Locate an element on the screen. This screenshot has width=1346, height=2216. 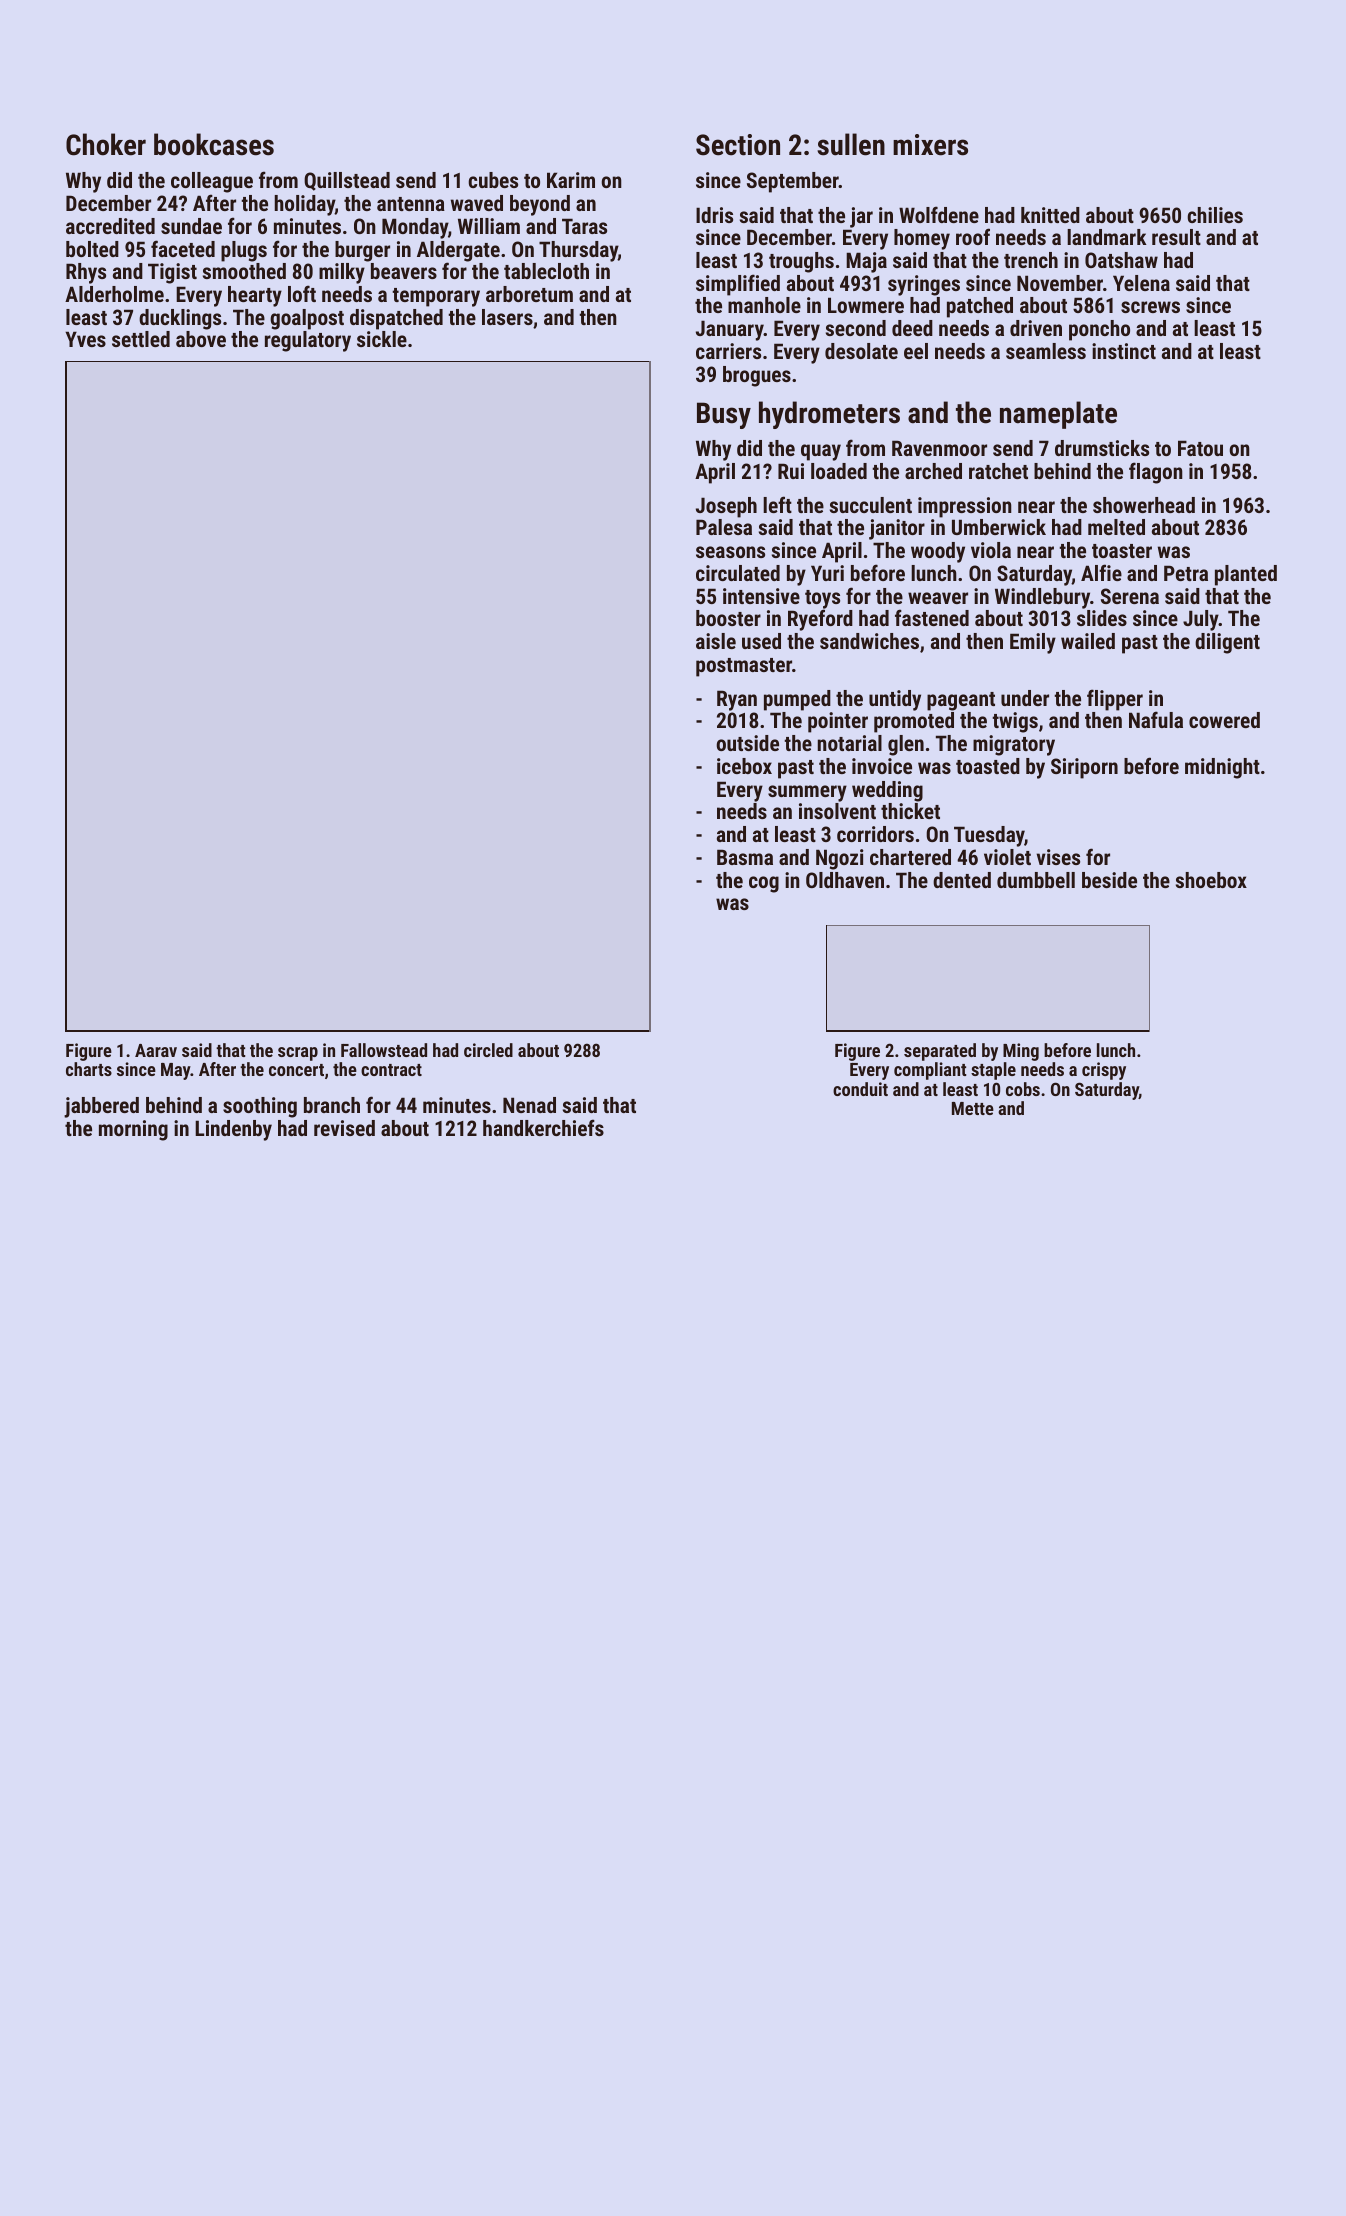
Mette is located at coordinates (973, 1108).
